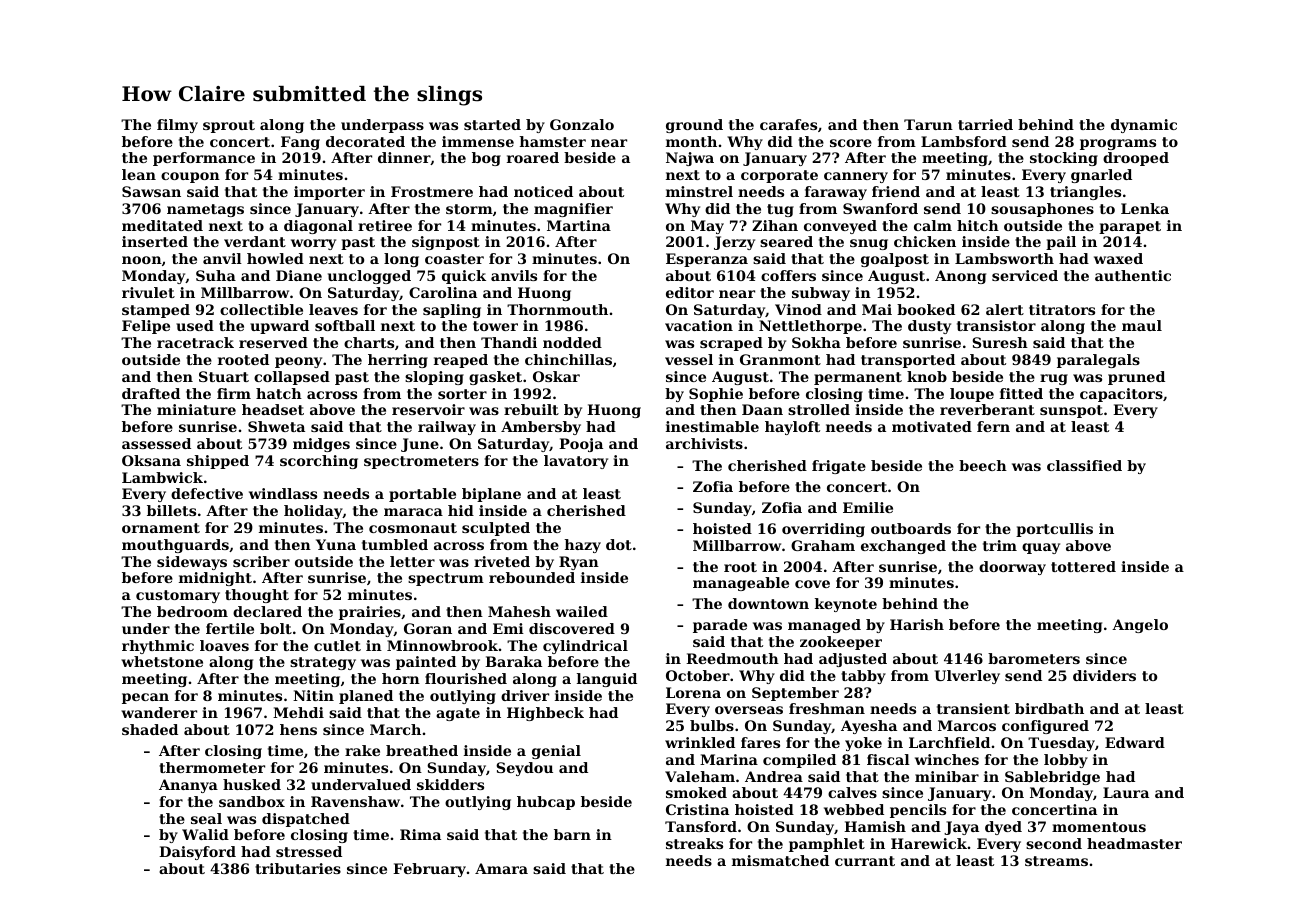  What do you see at coordinates (1054, 530) in the screenshot?
I see `portcullis` at bounding box center [1054, 530].
